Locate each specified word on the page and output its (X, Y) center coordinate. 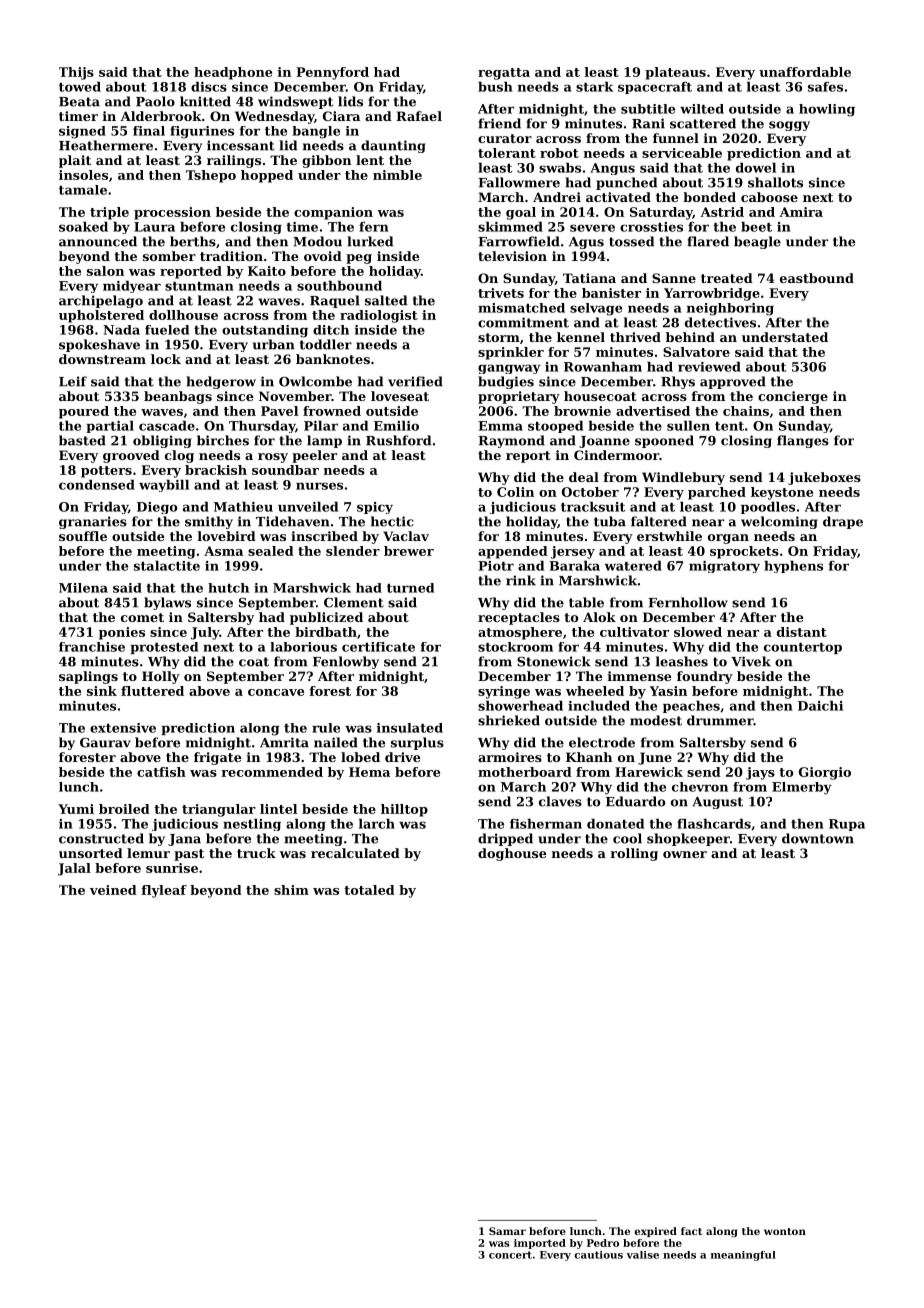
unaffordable (805, 72)
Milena (83, 588)
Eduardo (635, 801)
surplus (417, 743)
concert (510, 1255)
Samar (507, 1231)
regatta (504, 74)
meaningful (743, 1256)
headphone (233, 73)
